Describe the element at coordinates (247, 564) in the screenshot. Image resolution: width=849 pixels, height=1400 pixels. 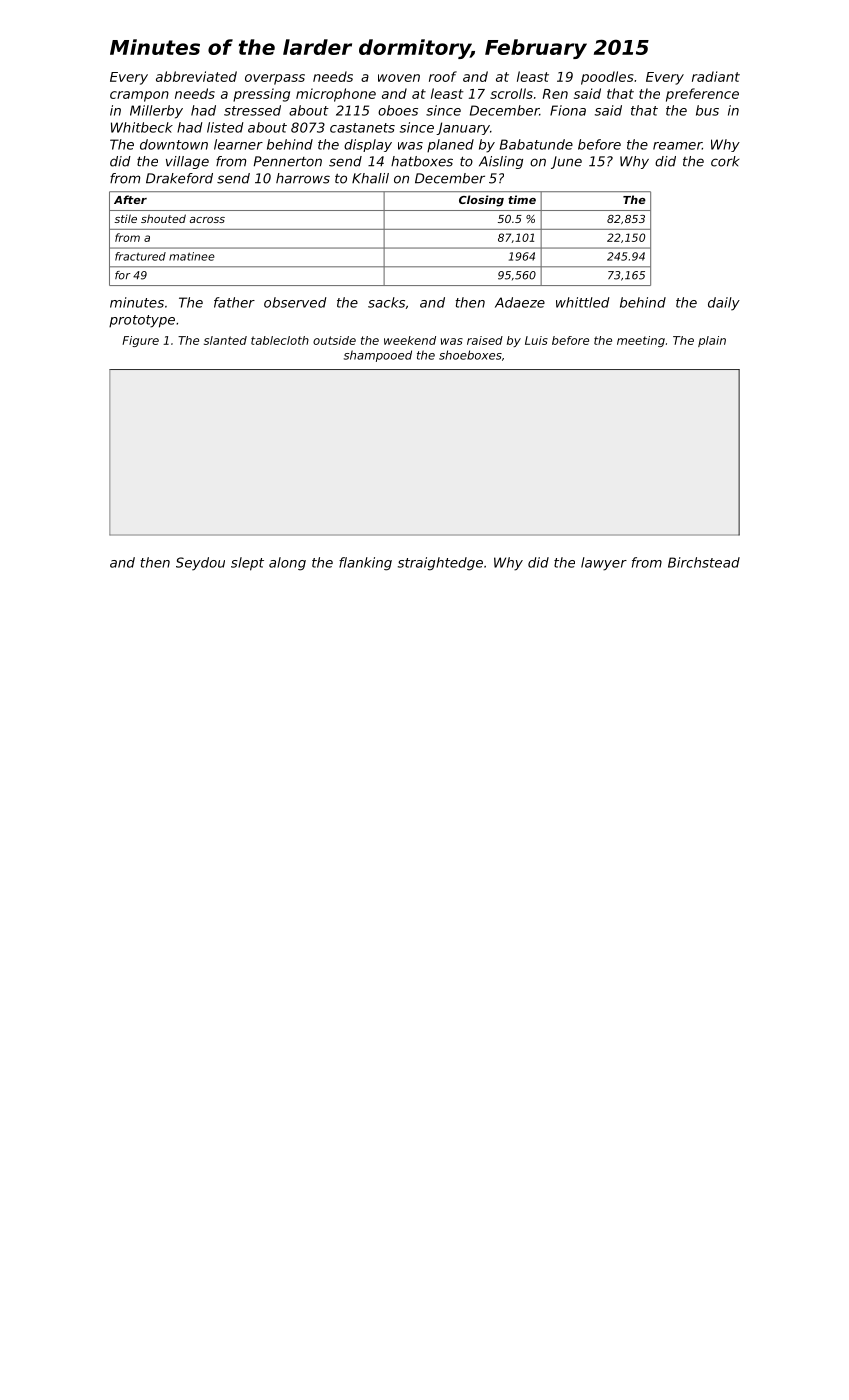
I see `slept` at that location.
